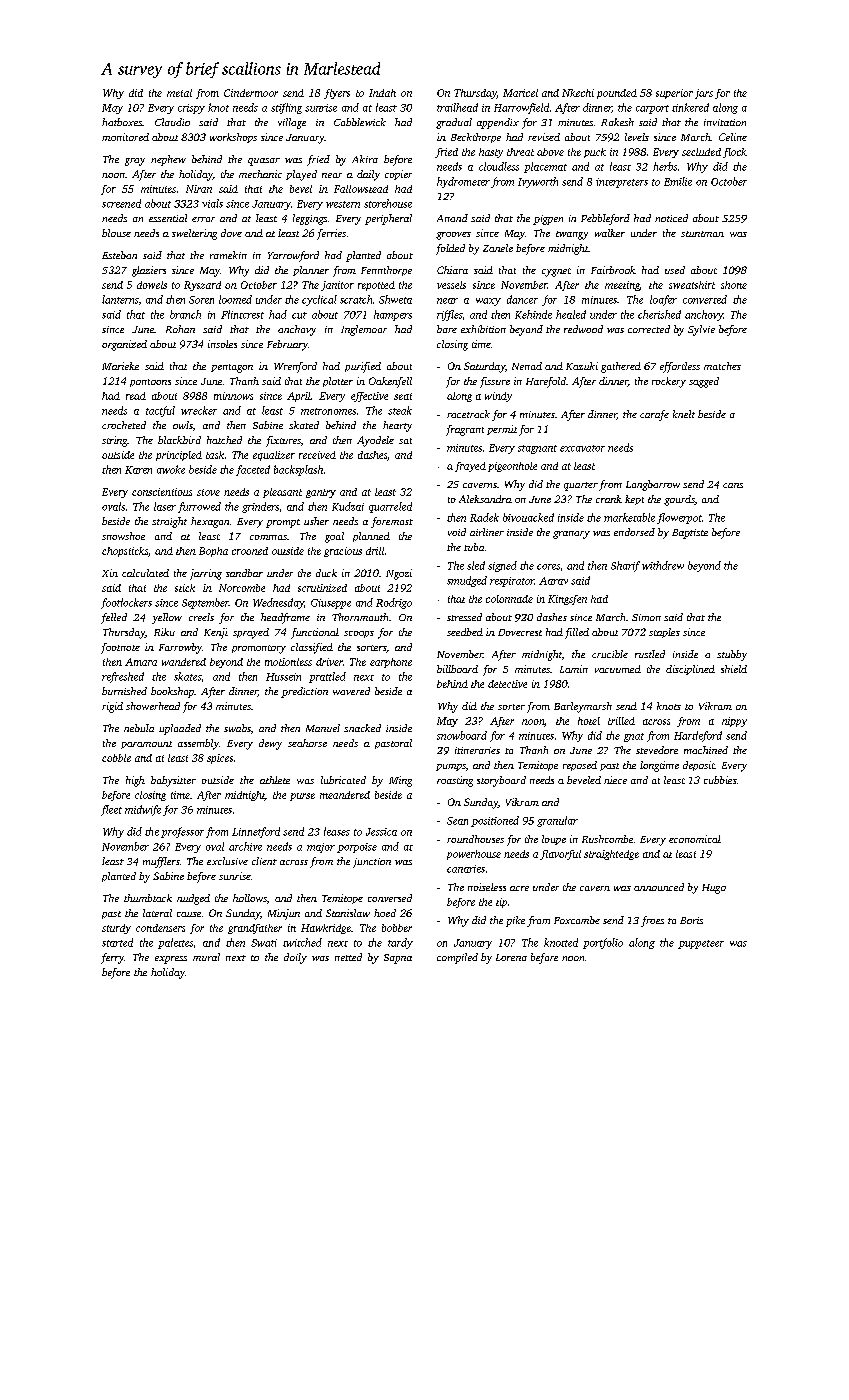 The height and width of the document is (1400, 849). I want to click on economical, so click(695, 839).
